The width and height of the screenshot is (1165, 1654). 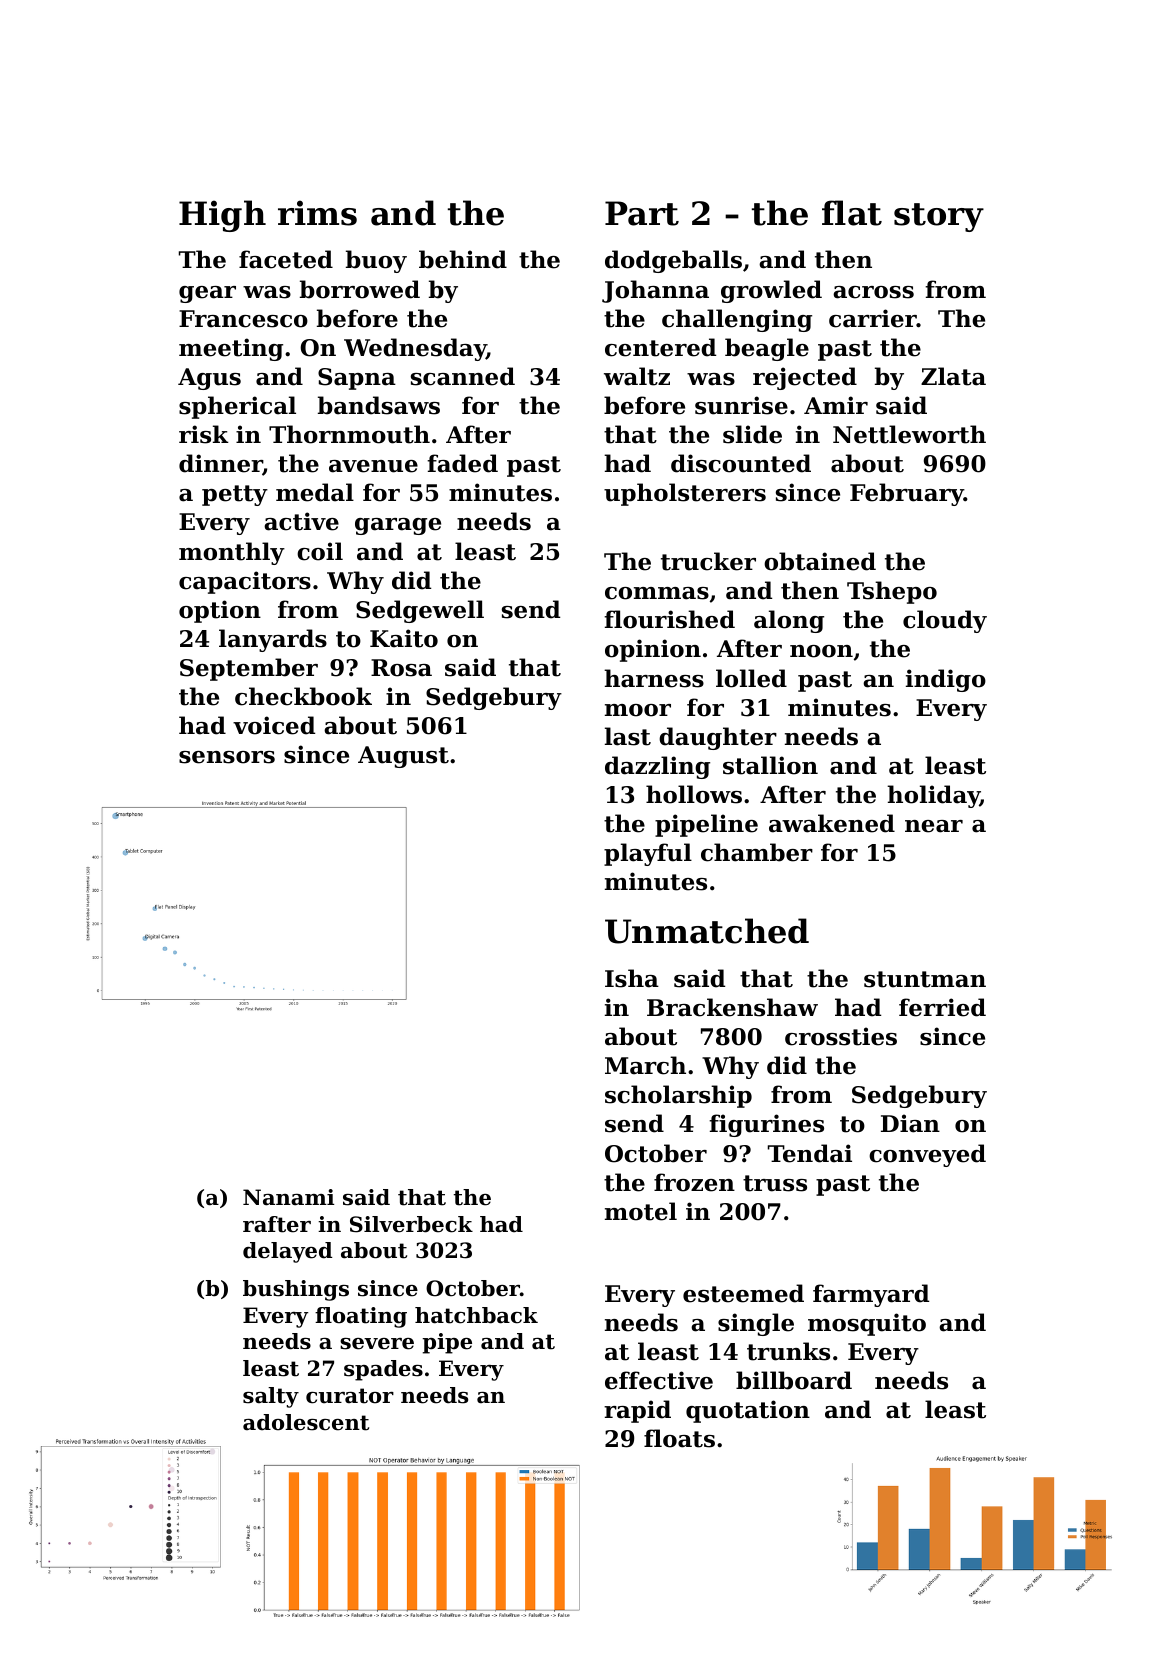 I want to click on gear, so click(x=207, y=294).
